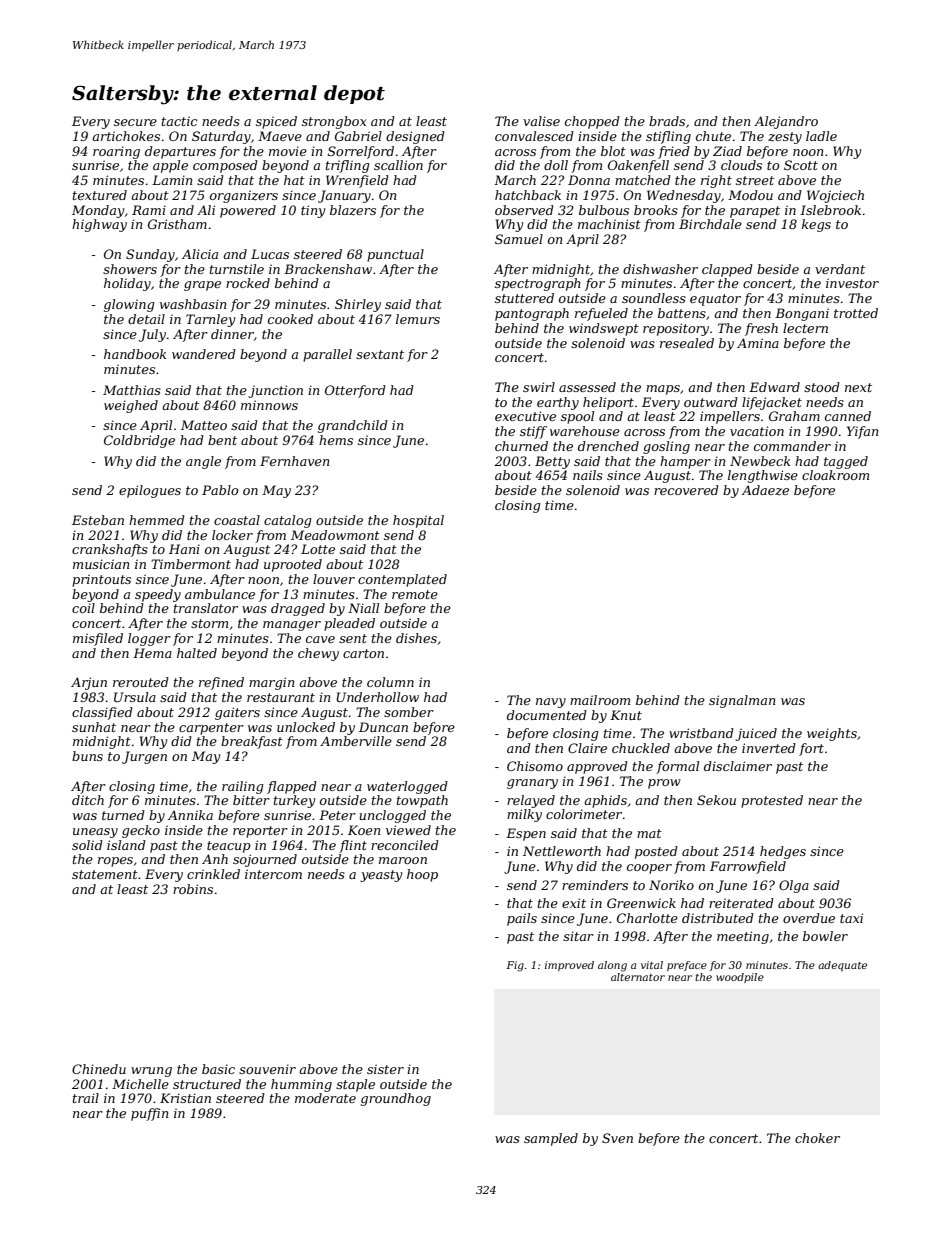  I want to click on investor, so click(852, 283).
